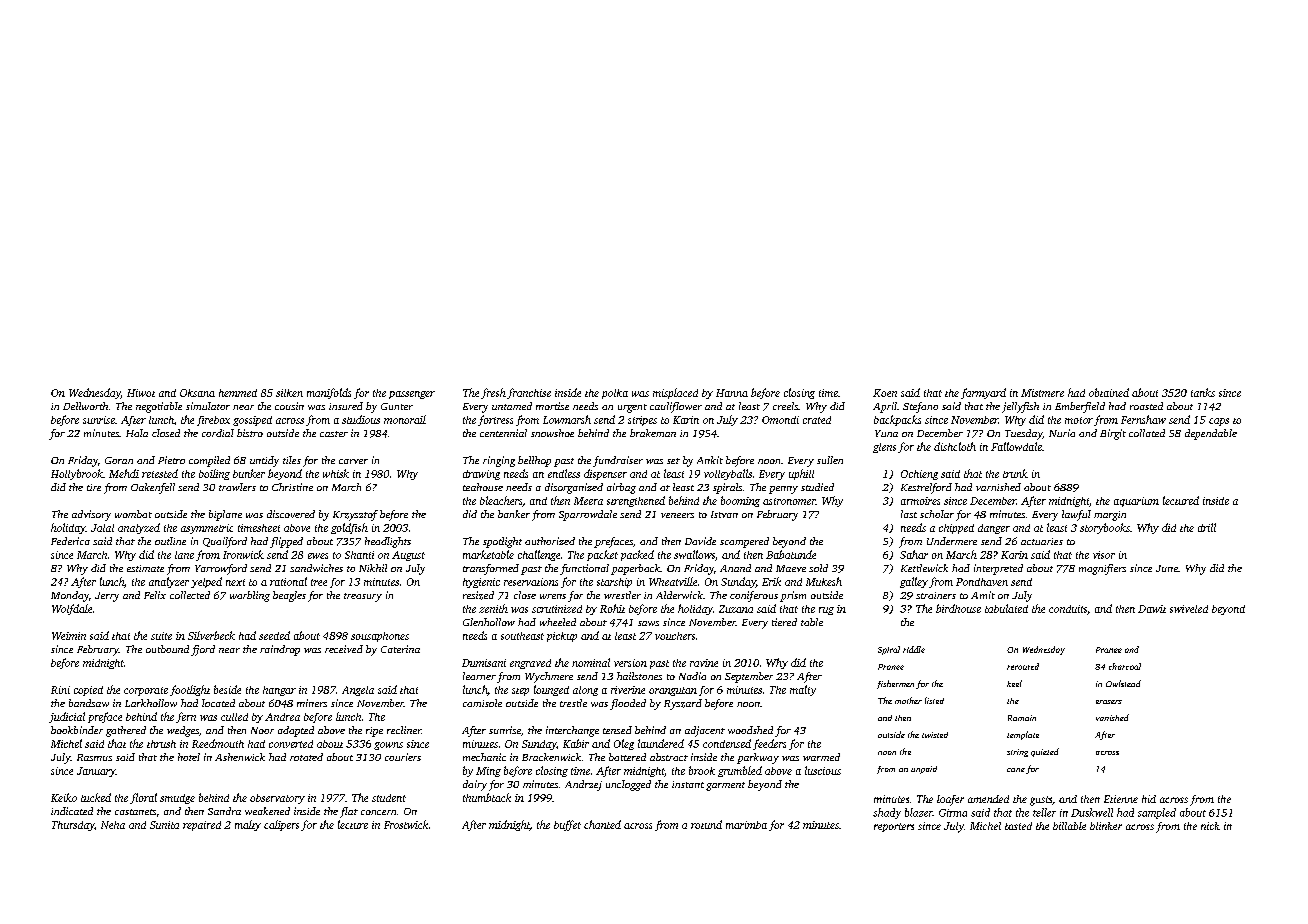 This document has width=1308, height=924. What do you see at coordinates (553, 596) in the document?
I see `wrens` at bounding box center [553, 596].
